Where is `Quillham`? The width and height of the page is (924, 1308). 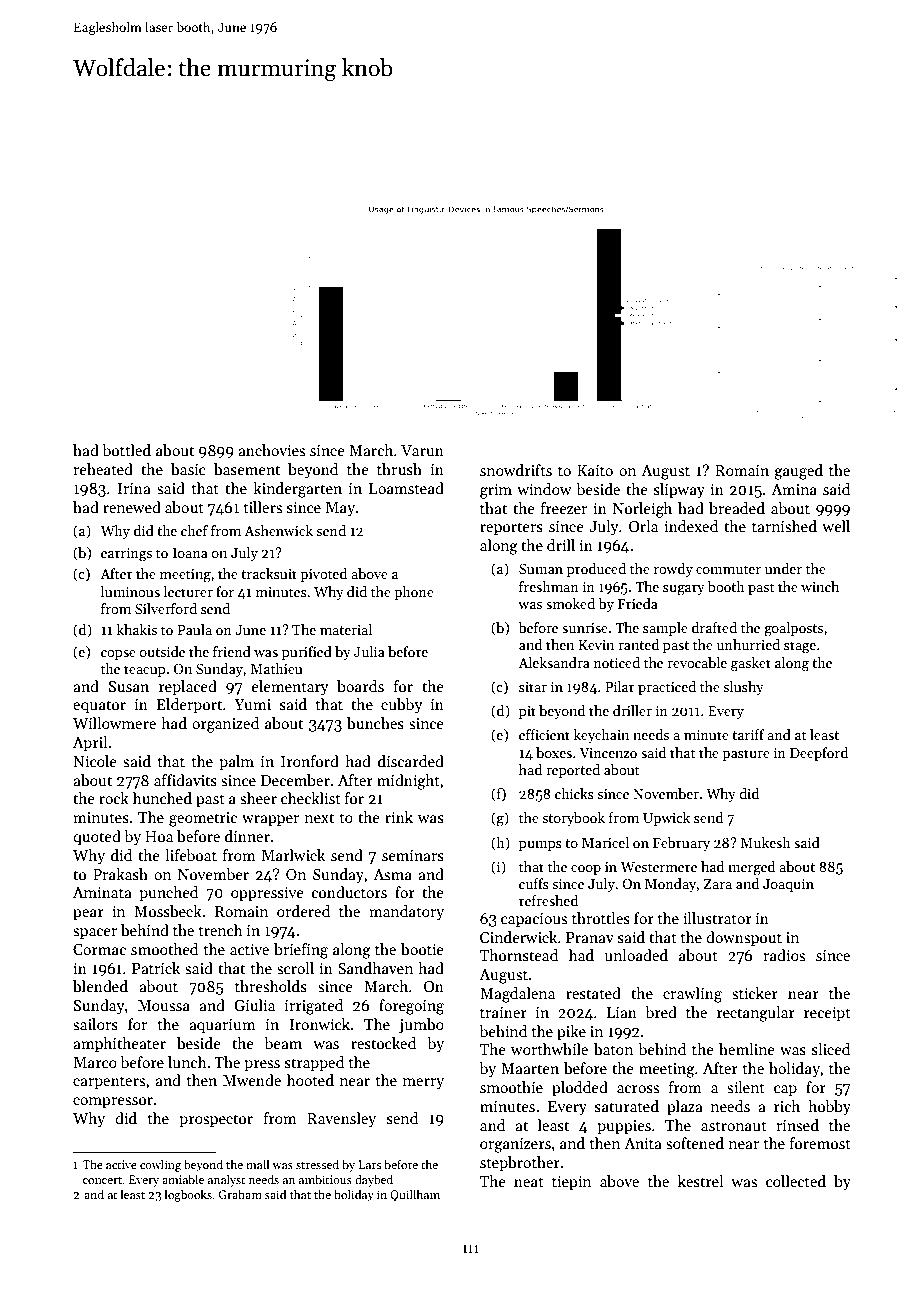
Quillham is located at coordinates (415, 1195).
